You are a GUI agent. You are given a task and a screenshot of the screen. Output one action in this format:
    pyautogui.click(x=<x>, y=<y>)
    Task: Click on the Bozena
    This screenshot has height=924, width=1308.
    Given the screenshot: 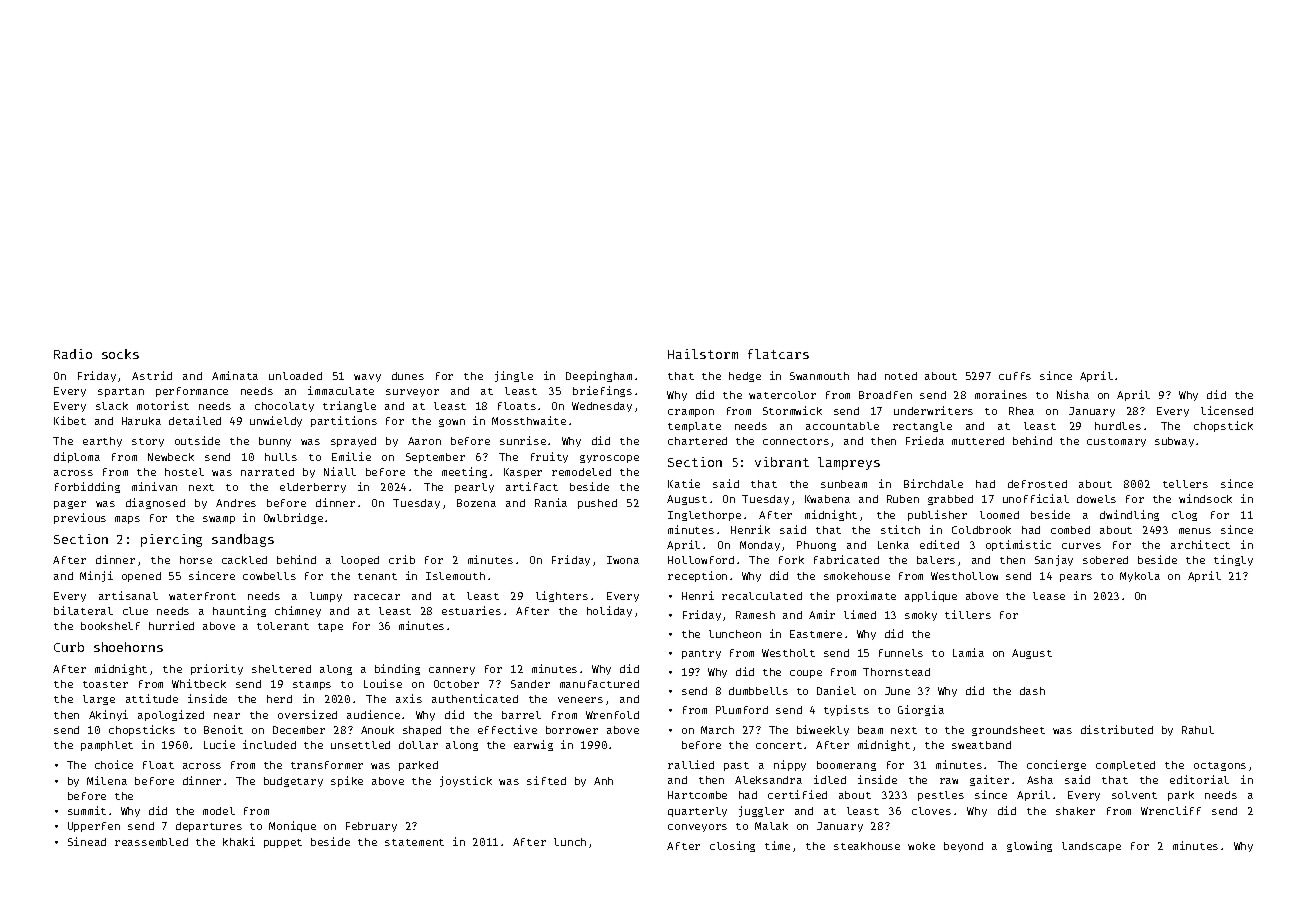 What is the action you would take?
    pyautogui.click(x=476, y=503)
